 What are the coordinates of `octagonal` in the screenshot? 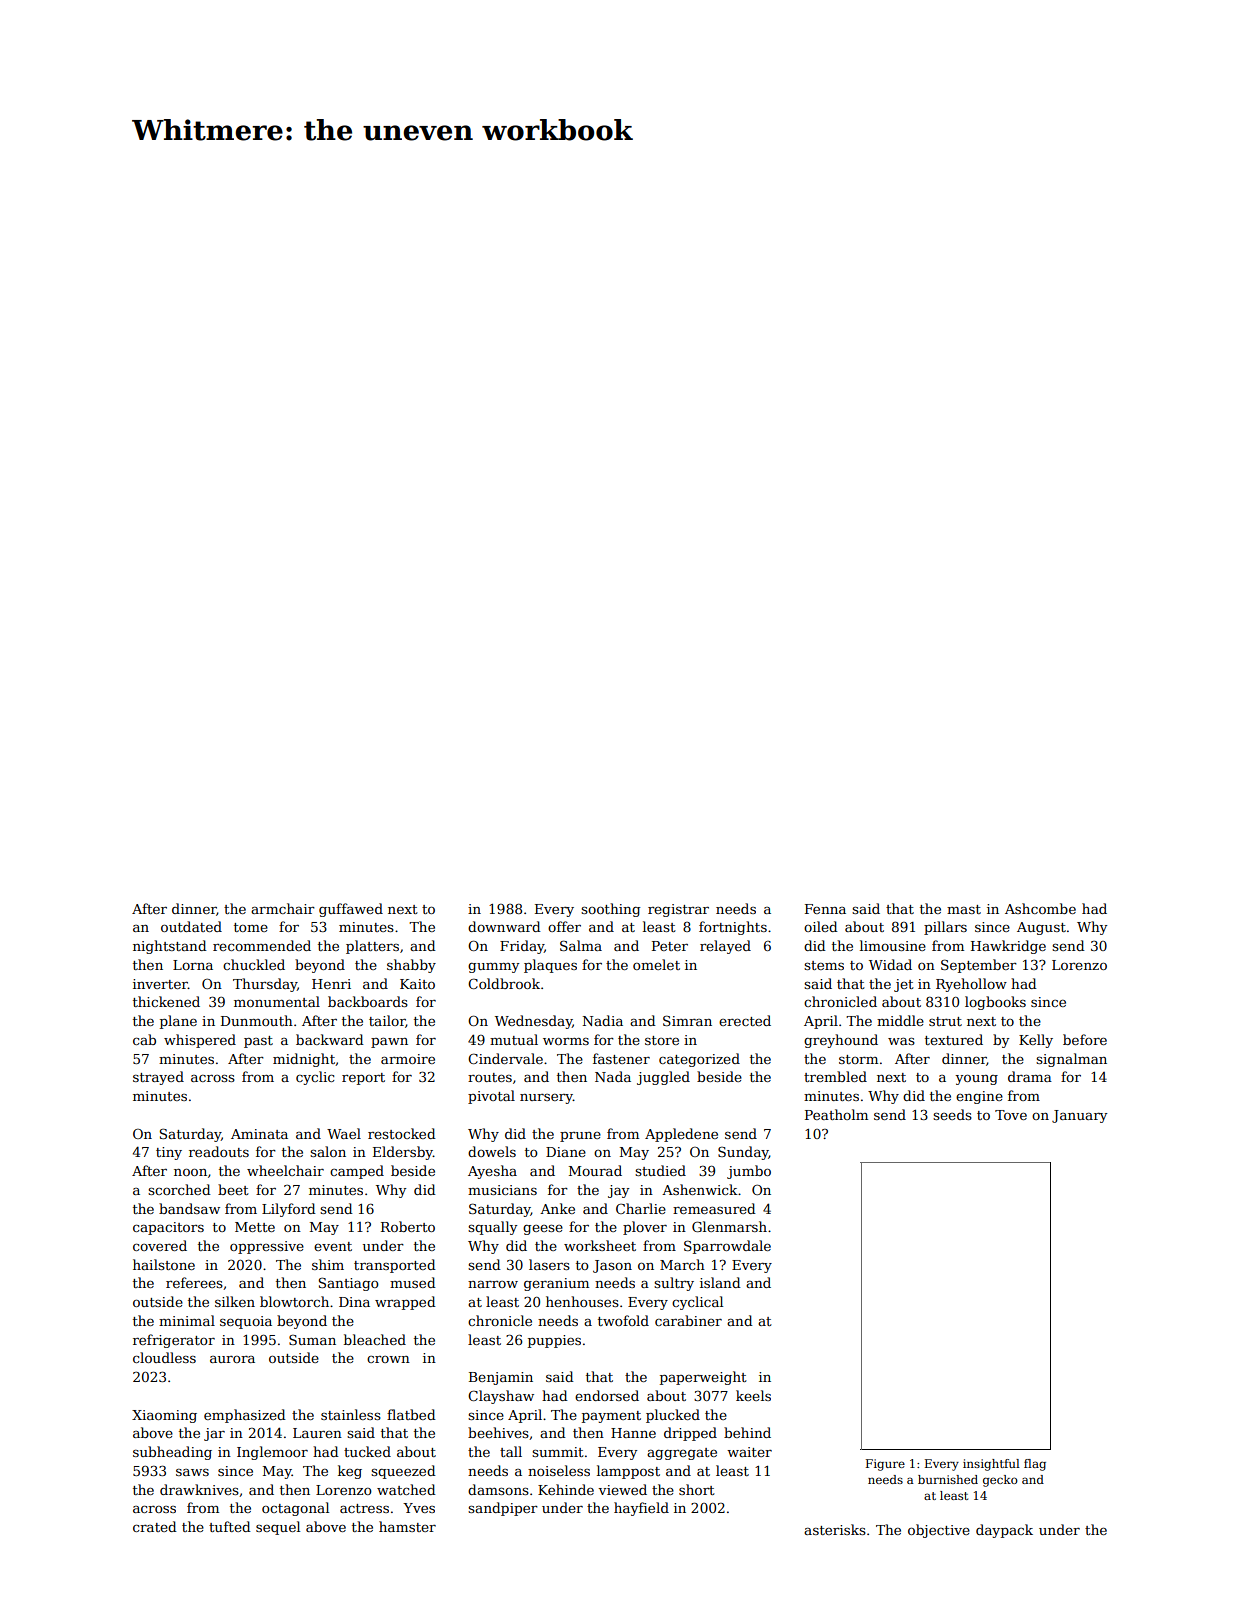 It's located at (295, 1509).
